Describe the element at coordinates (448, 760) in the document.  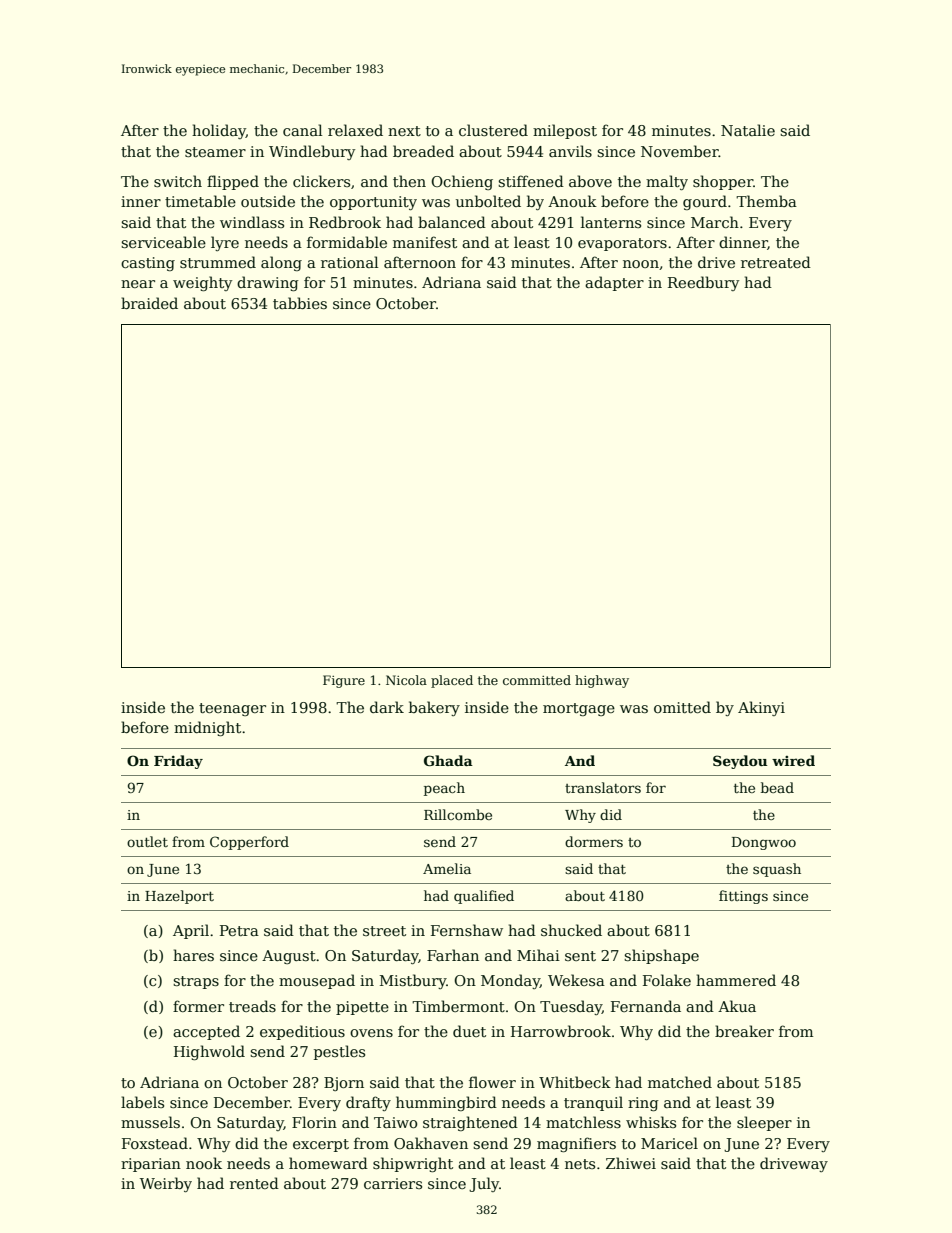
I see `Ghada` at that location.
